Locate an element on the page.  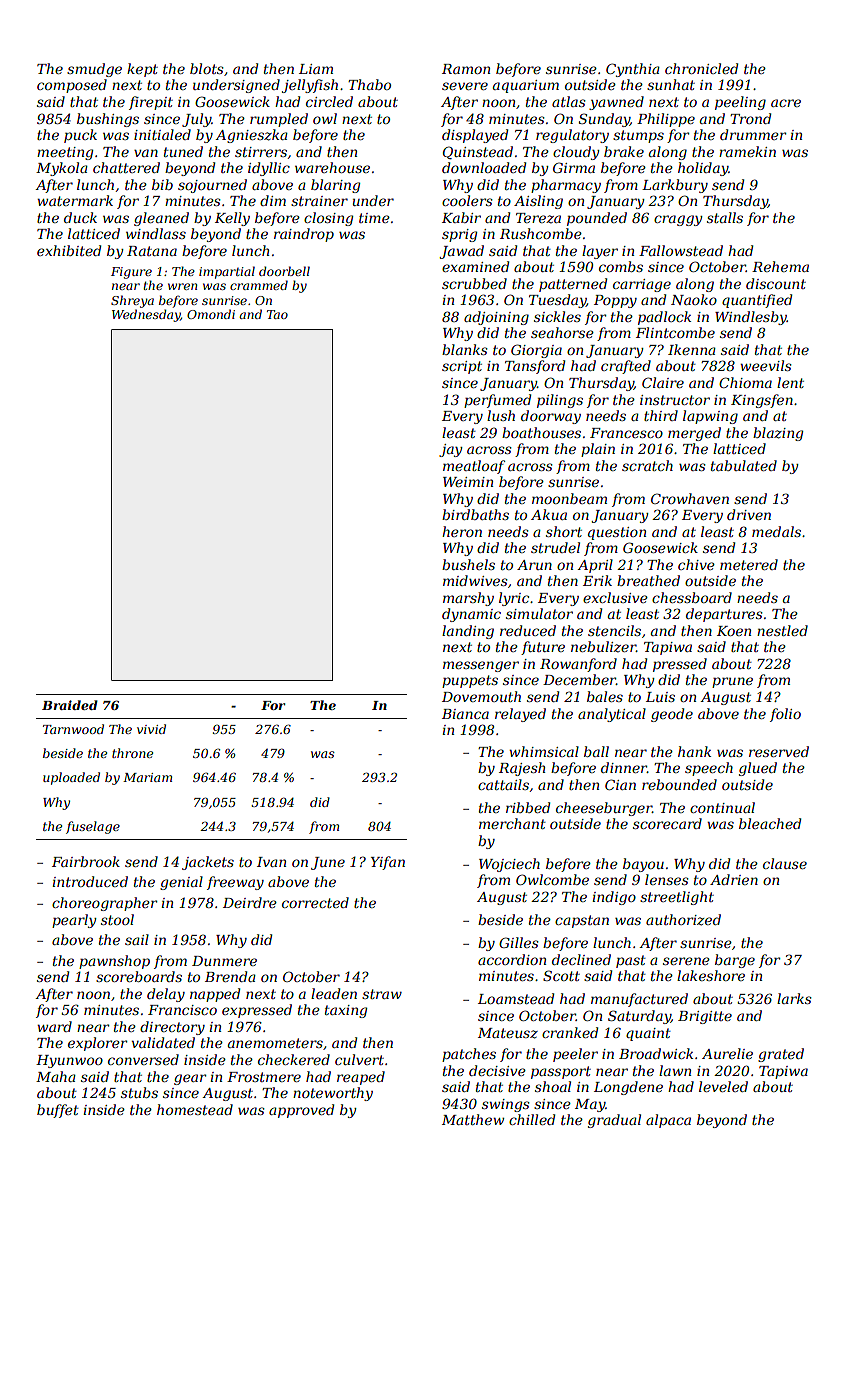
homestead is located at coordinates (195, 1109).
